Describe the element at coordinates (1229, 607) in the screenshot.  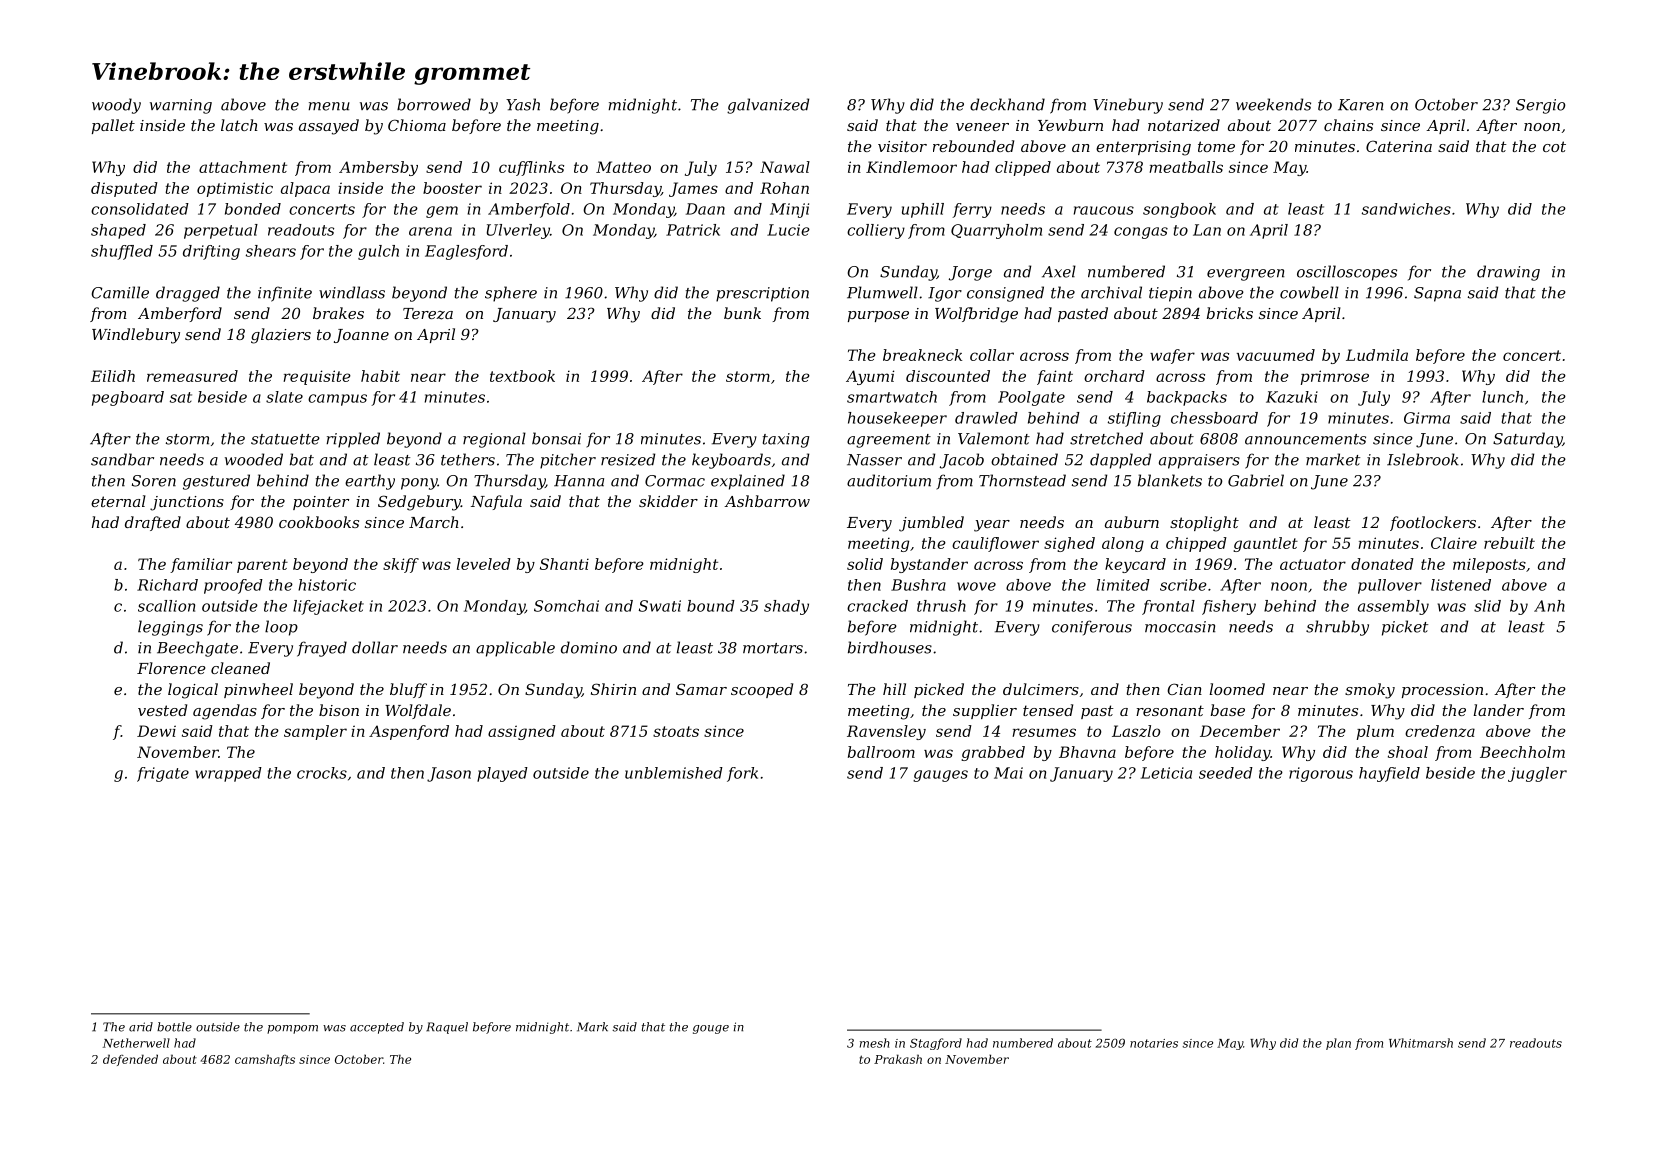
I see `fishery` at that location.
